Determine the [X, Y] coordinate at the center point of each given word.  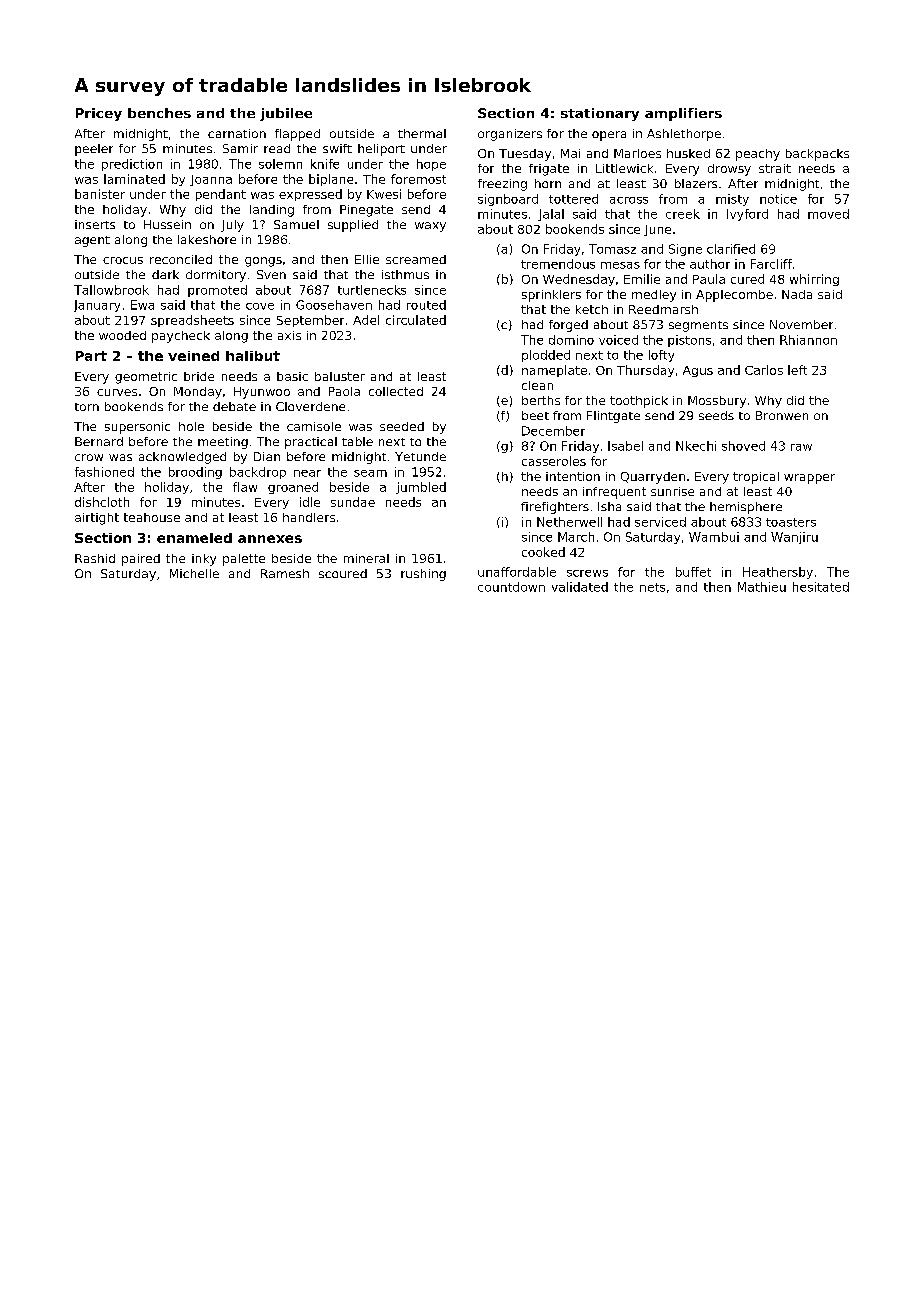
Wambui [714, 537]
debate [234, 406]
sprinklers [551, 296]
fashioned [104, 472]
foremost [418, 179]
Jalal [551, 215]
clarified [731, 249]
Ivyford [747, 215]
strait [775, 168]
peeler [94, 150]
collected [396, 391]
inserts [95, 224]
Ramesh [285, 573]
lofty [661, 356]
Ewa [142, 305]
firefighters [555, 508]
